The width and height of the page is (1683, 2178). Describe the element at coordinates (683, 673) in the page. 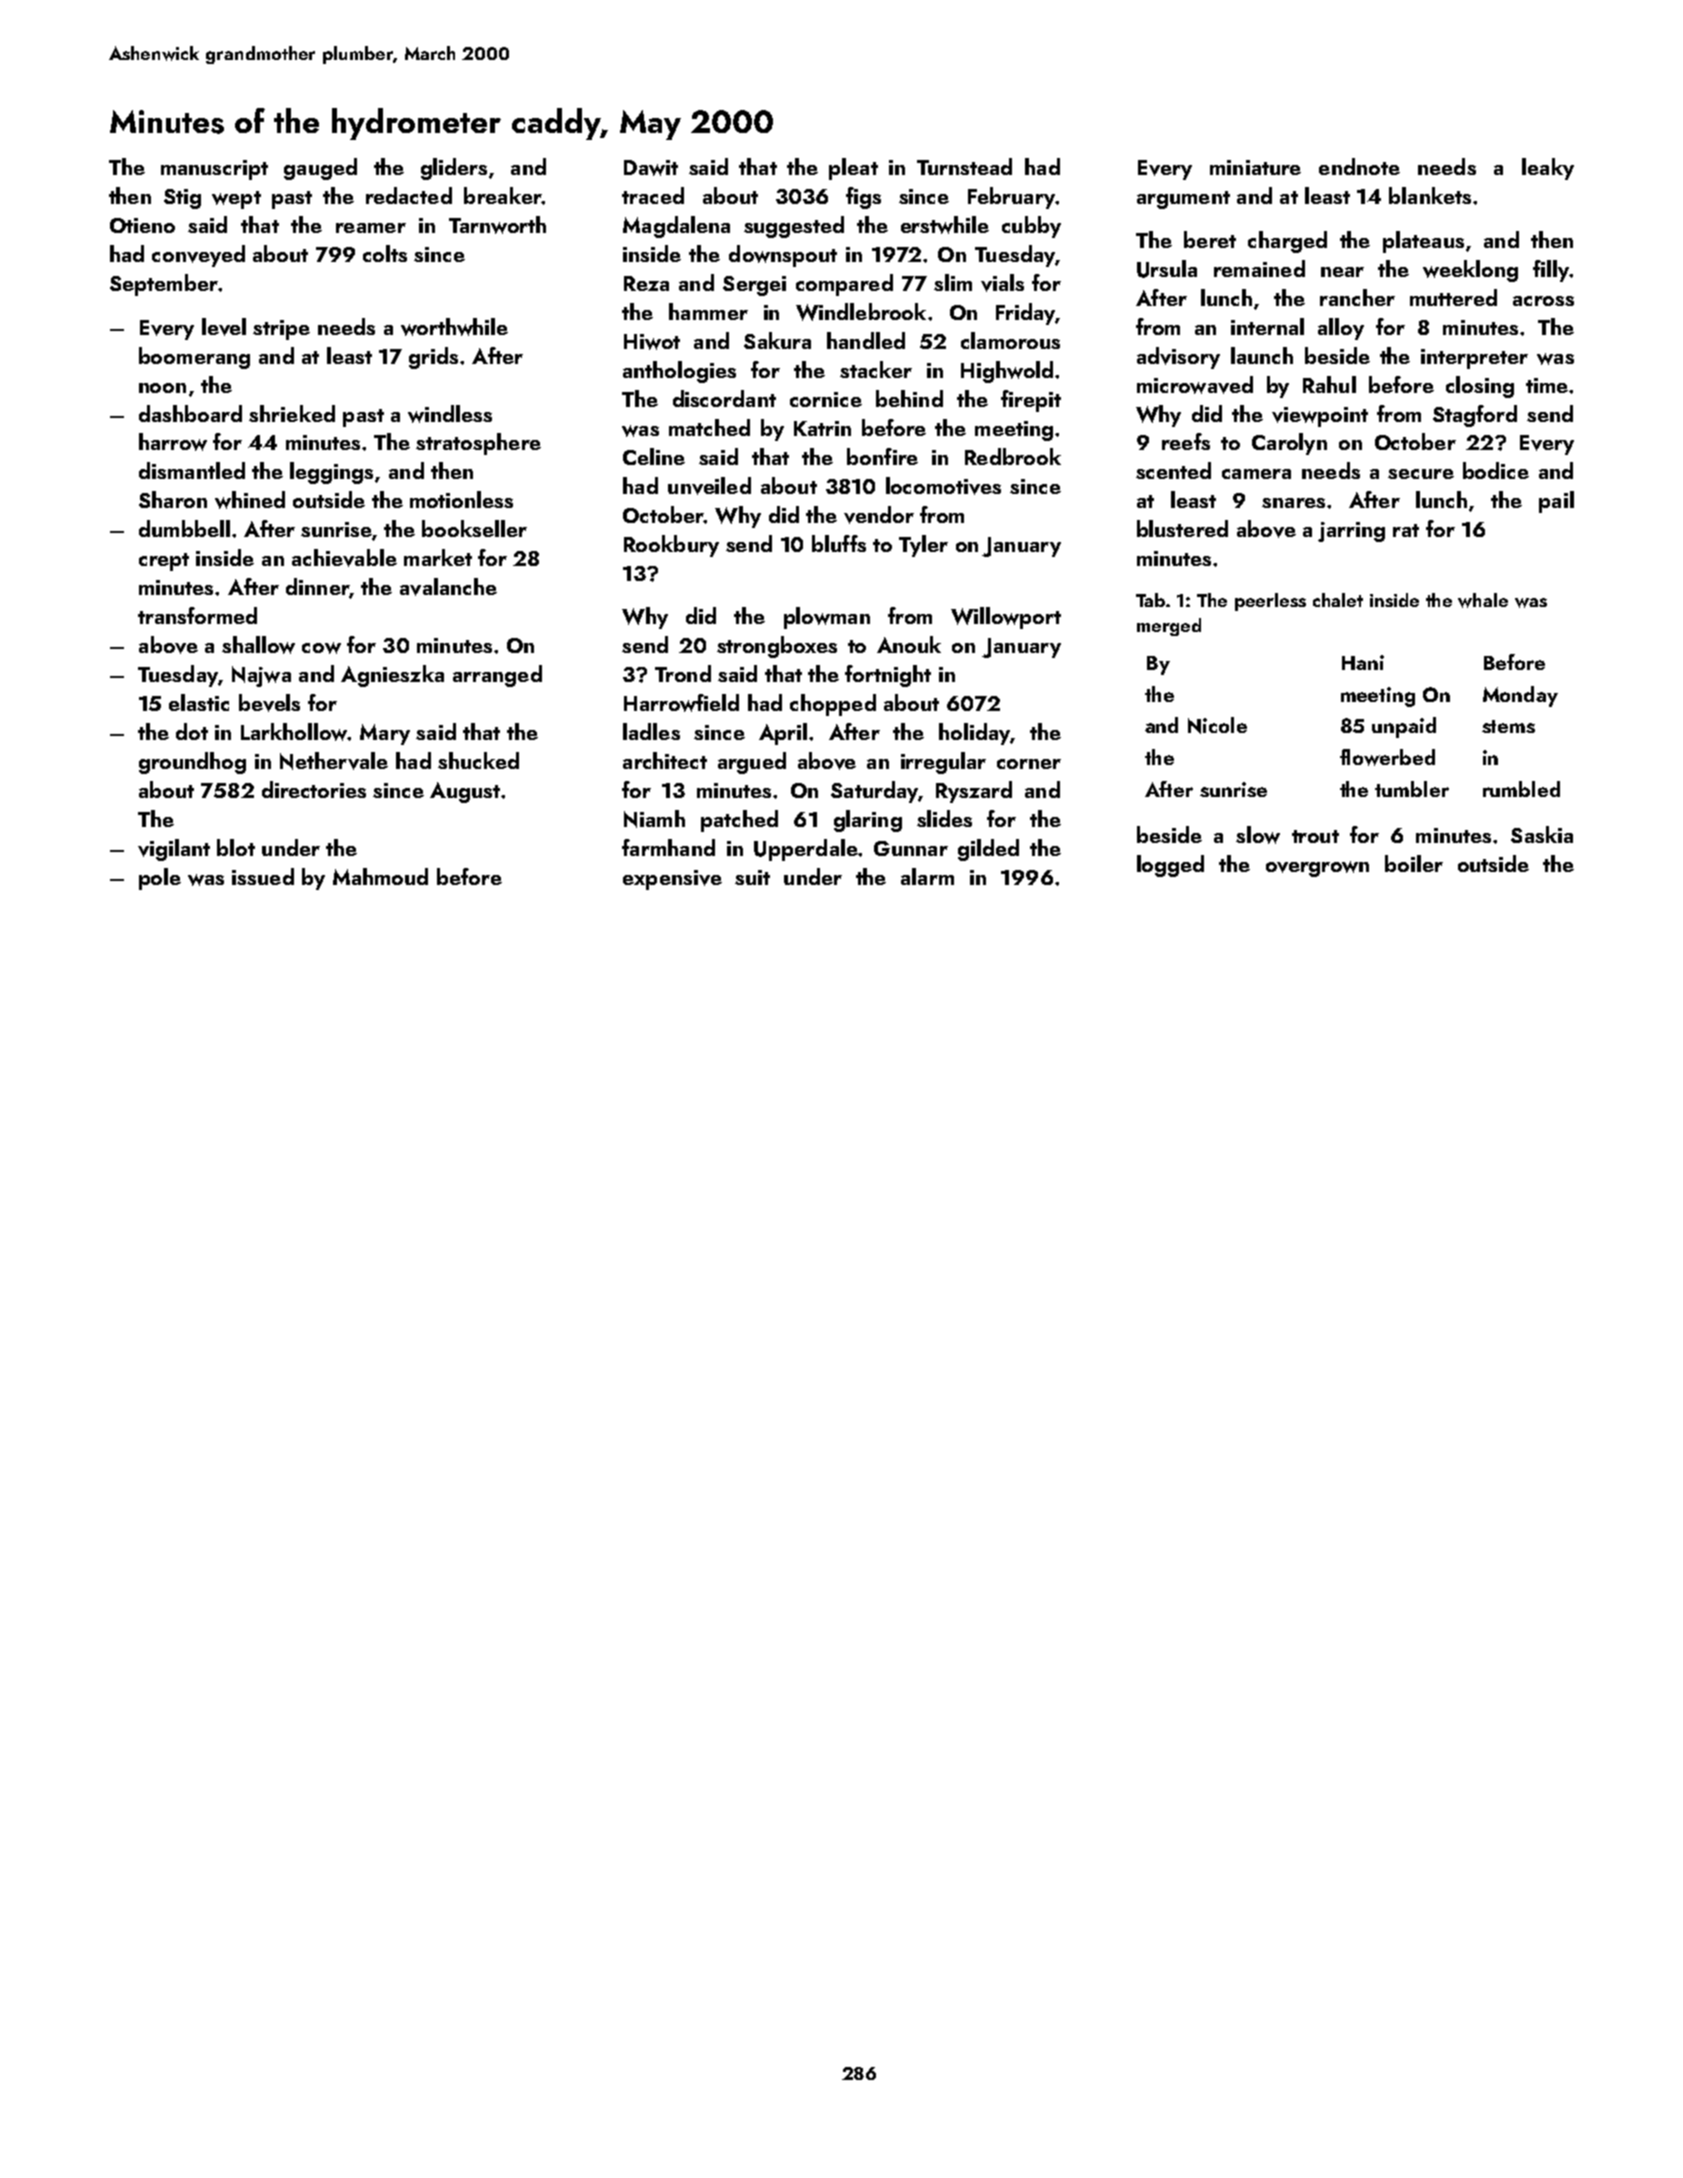

I see `Trond` at that location.
